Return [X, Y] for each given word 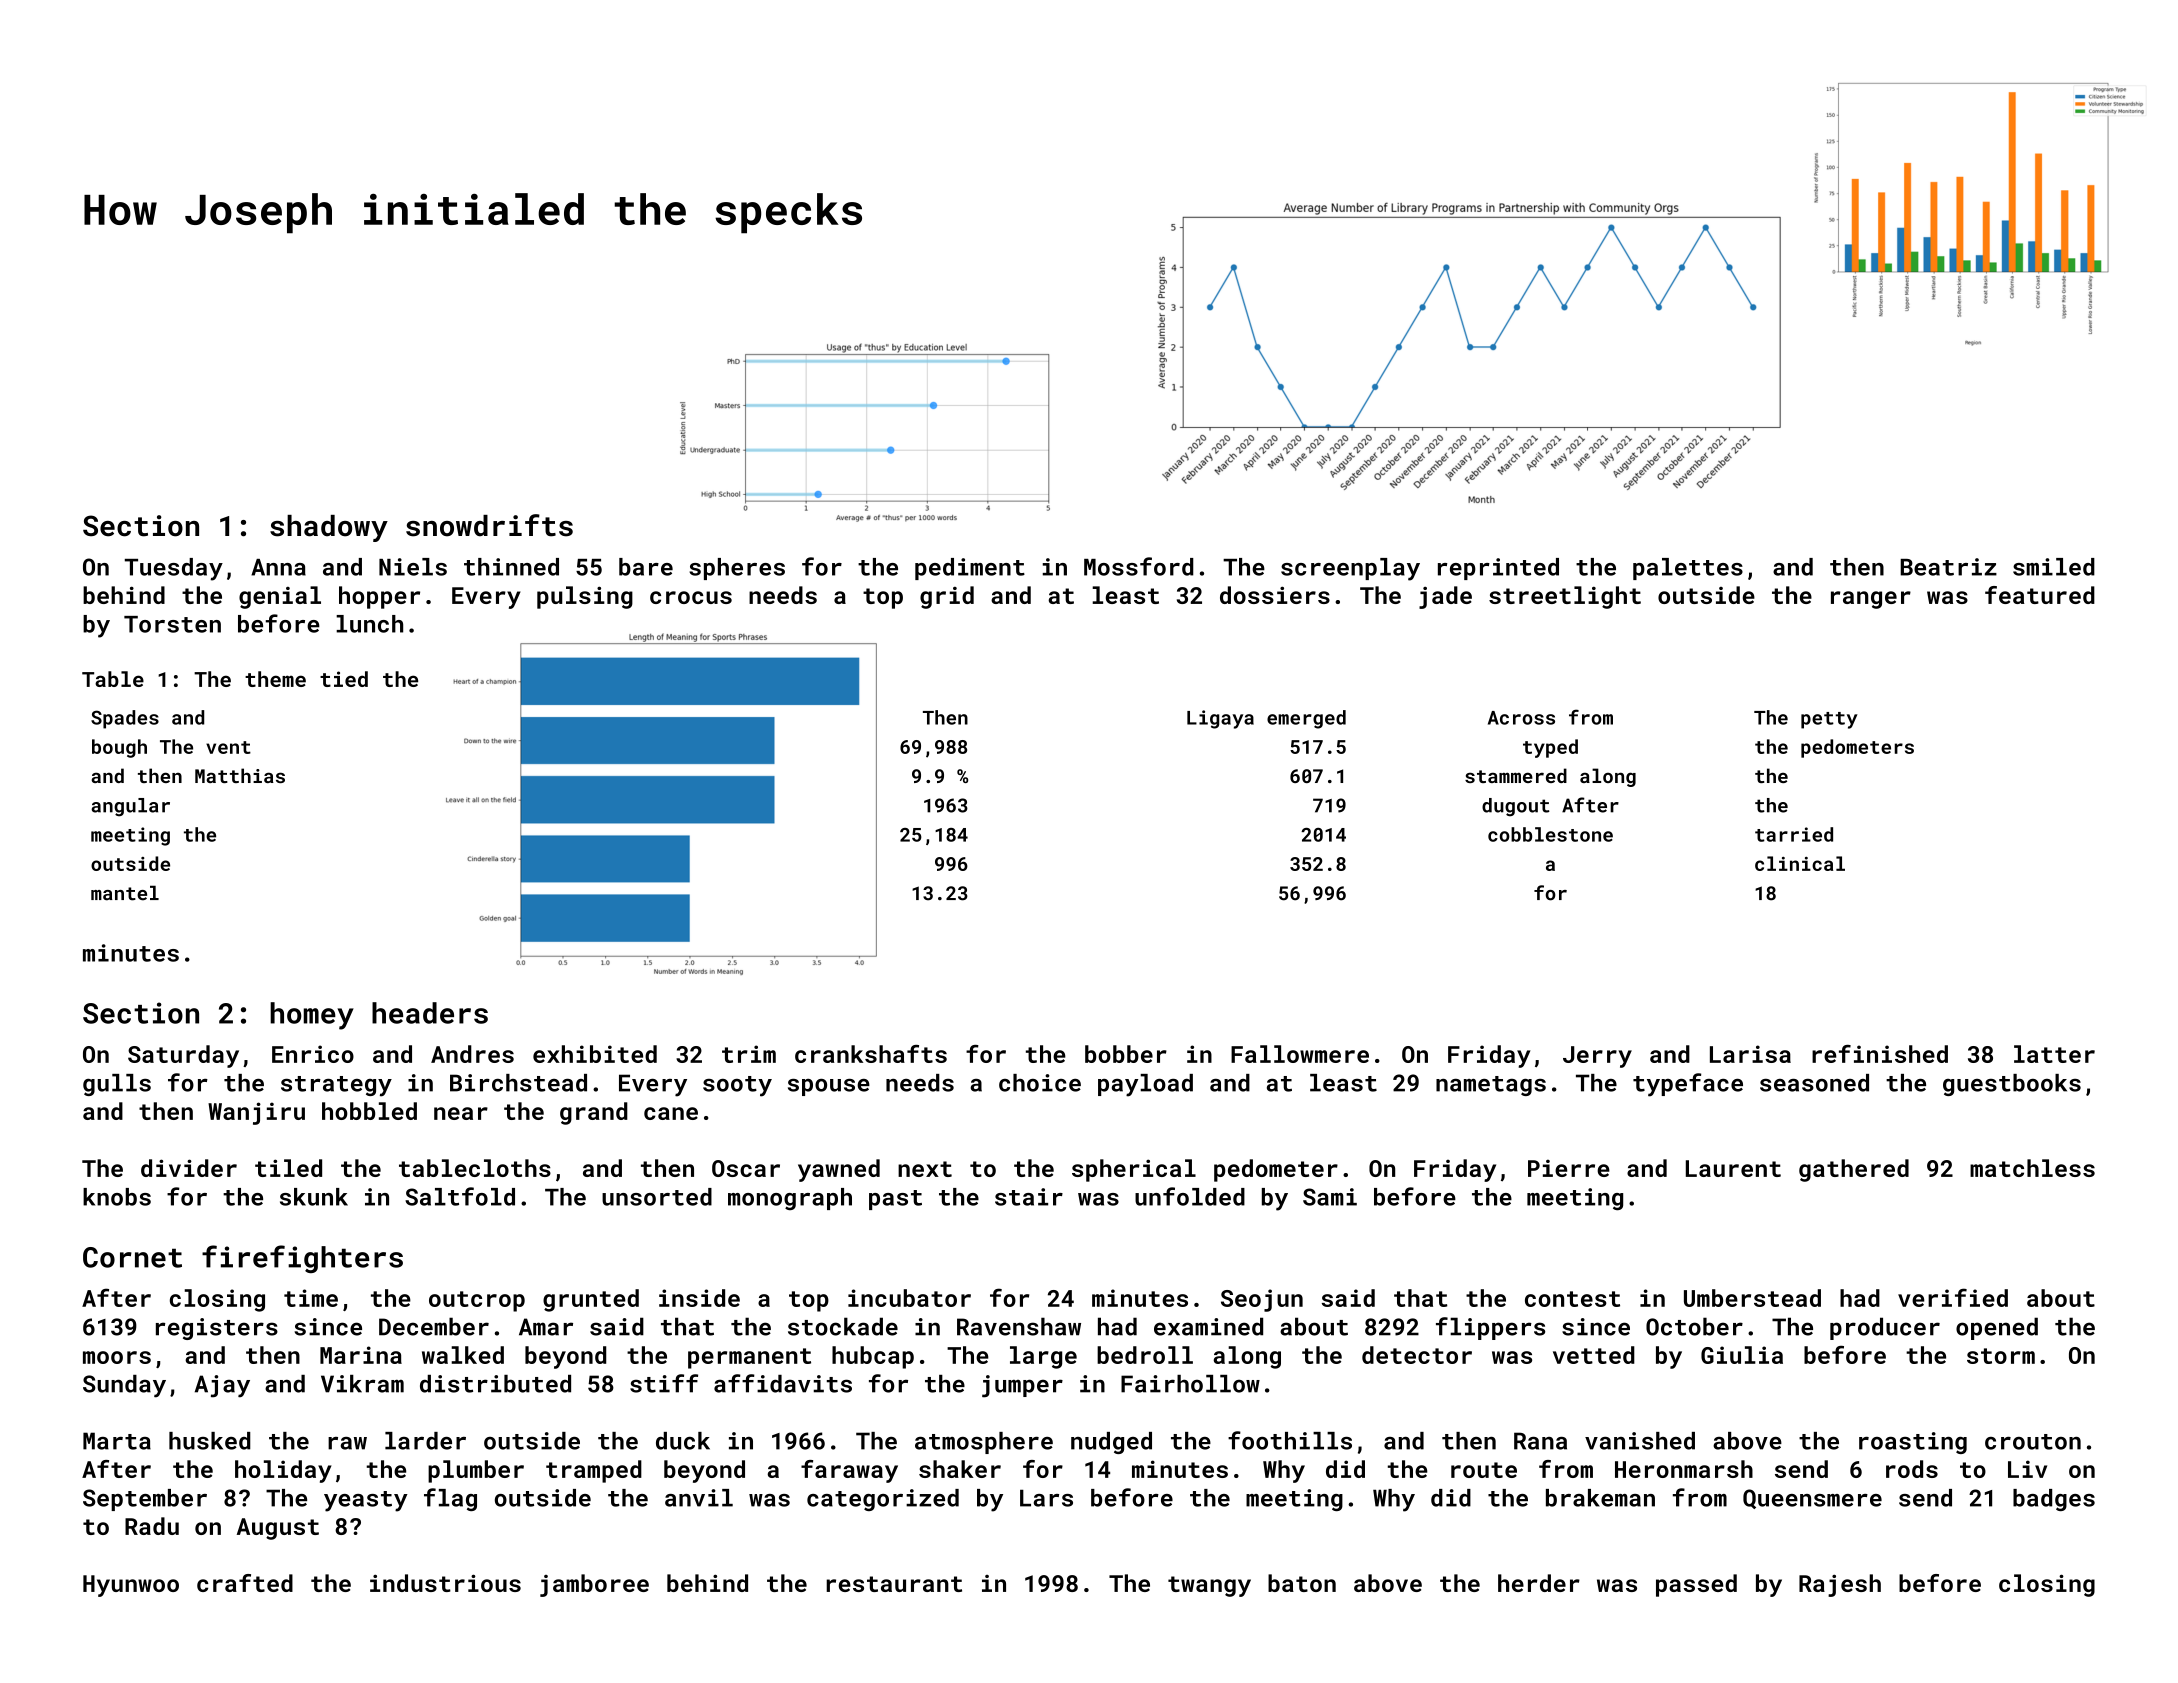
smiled [2054, 567]
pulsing [585, 597]
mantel [125, 893]
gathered [1854, 1170]
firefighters [302, 1259]
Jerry [1597, 1057]
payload [1145, 1085]
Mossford [1139, 566]
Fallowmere [1300, 1054]
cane [671, 1113]
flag [450, 1499]
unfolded [1190, 1196]
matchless [2032, 1168]
